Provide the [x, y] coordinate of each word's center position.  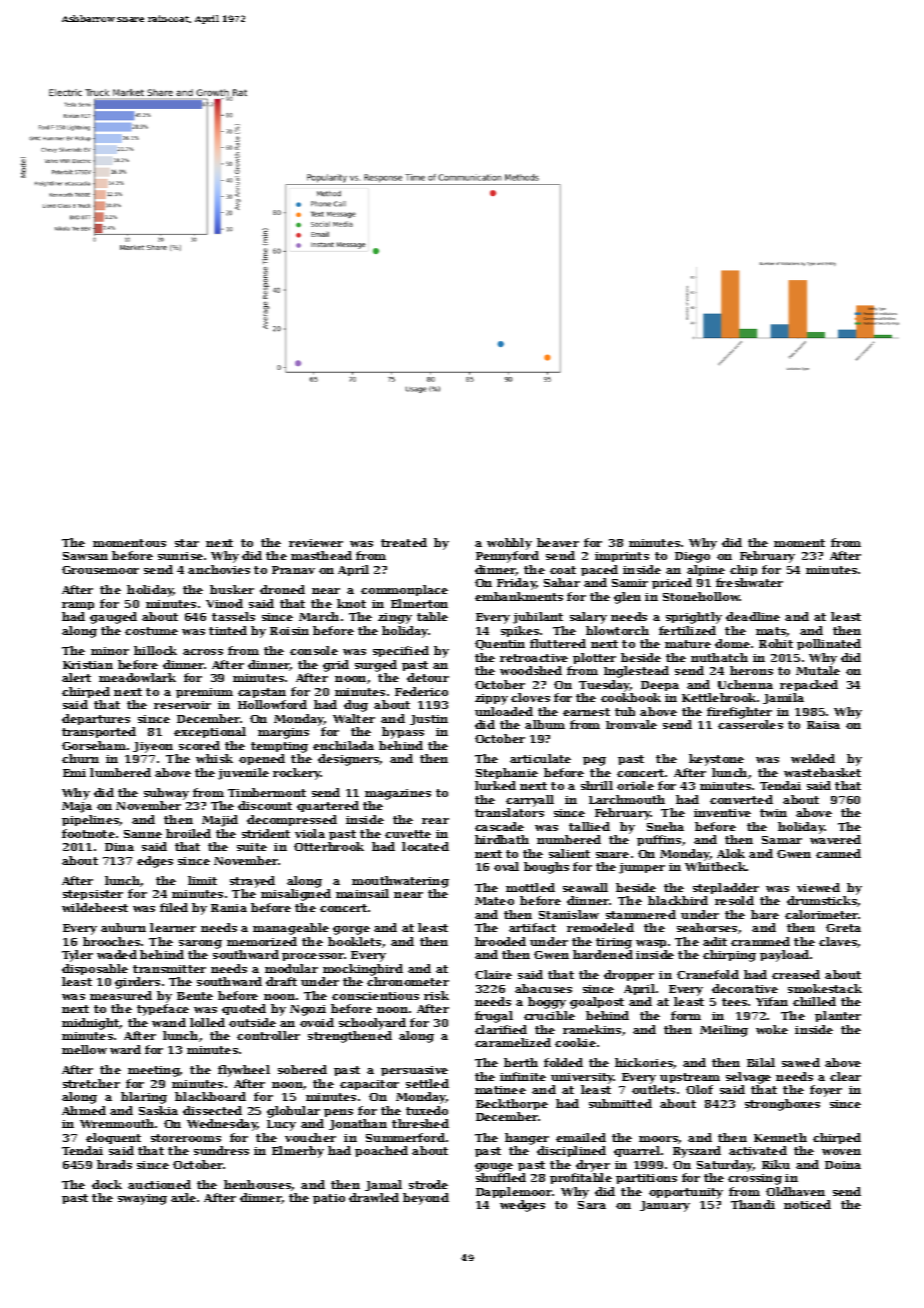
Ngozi [308, 1010]
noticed [807, 1204]
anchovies [219, 569]
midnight [91, 1024]
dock [107, 1184]
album [545, 724]
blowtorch [617, 630]
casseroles [750, 724]
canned [838, 853]
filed [174, 907]
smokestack [825, 988]
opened [262, 759]
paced [599, 570]
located [425, 846]
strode [428, 1184]
